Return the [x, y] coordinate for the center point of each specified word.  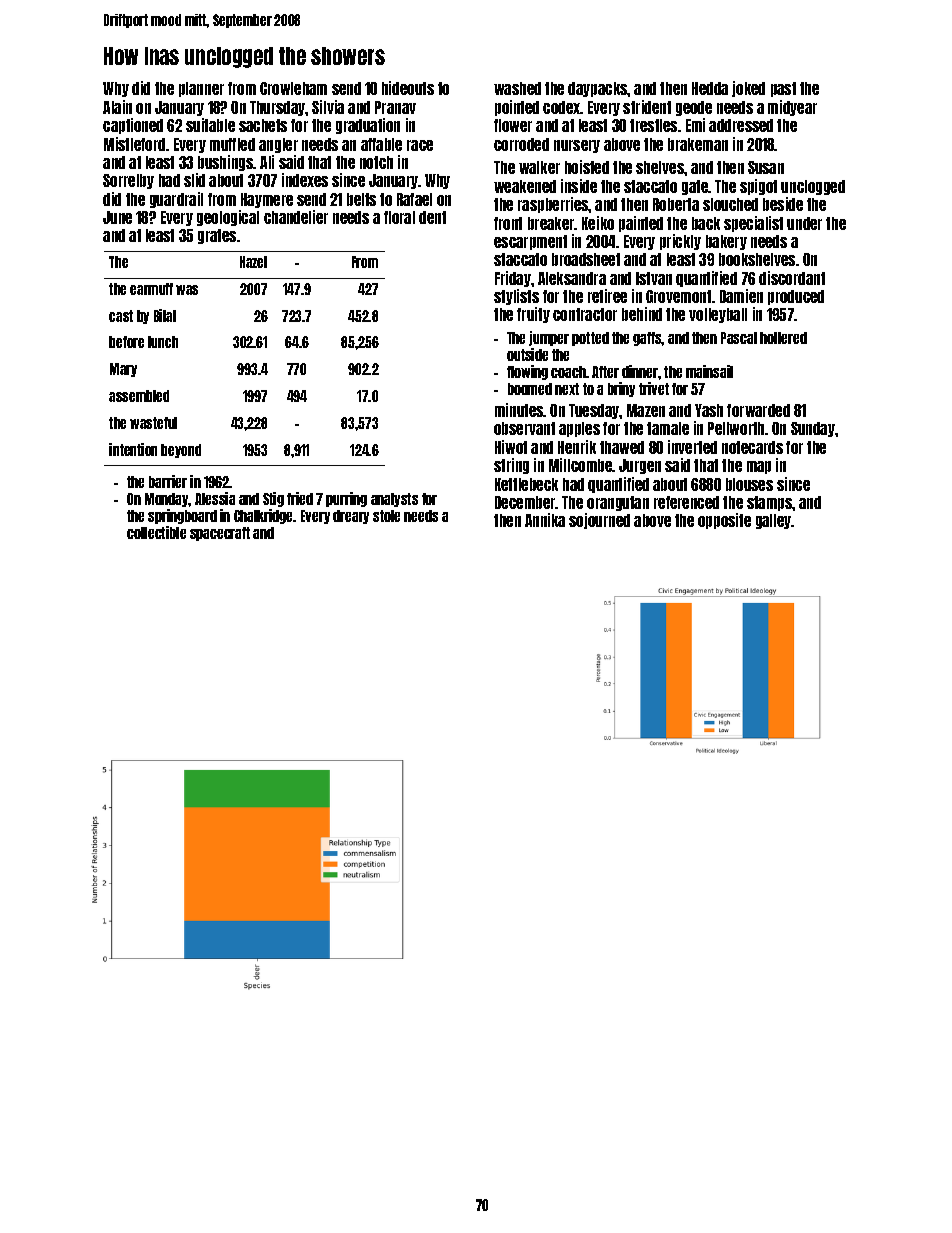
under [804, 223]
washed [517, 88]
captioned [133, 126]
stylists [516, 297]
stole [386, 516]
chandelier [296, 217]
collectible [156, 532]
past [783, 89]
